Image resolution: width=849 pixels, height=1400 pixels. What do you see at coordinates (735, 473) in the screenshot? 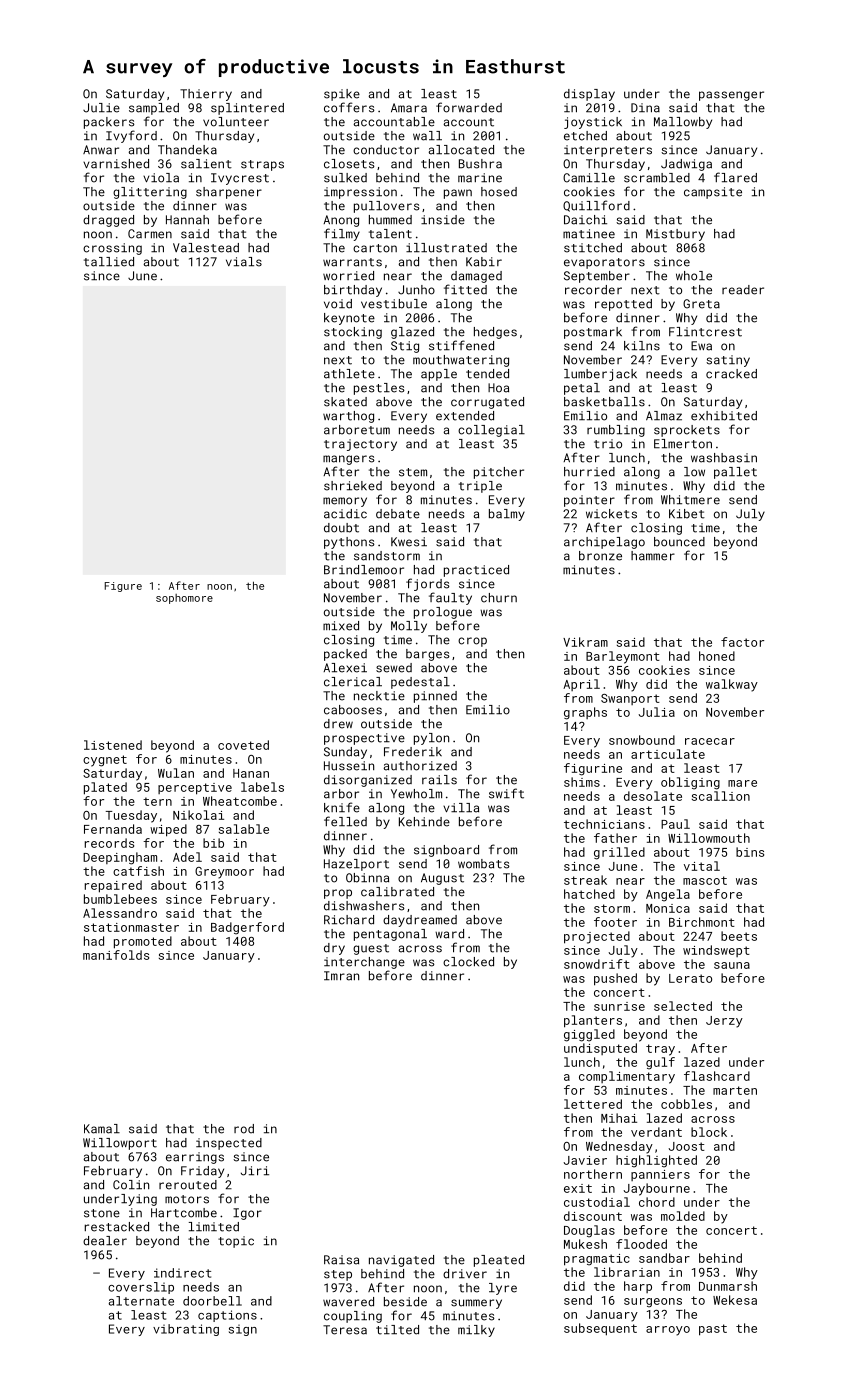
I see `pallet` at bounding box center [735, 473].
